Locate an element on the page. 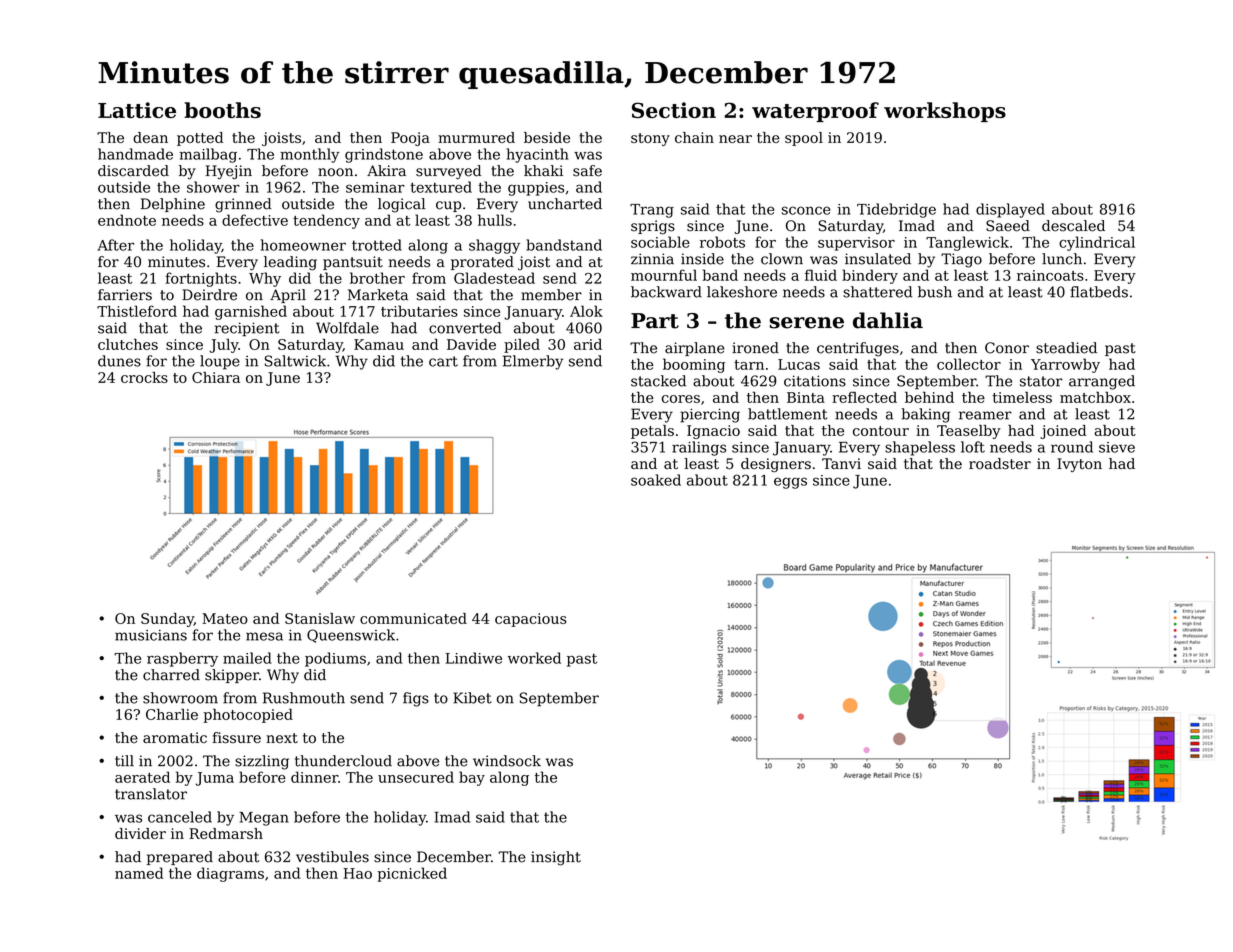  mailed is located at coordinates (247, 658).
